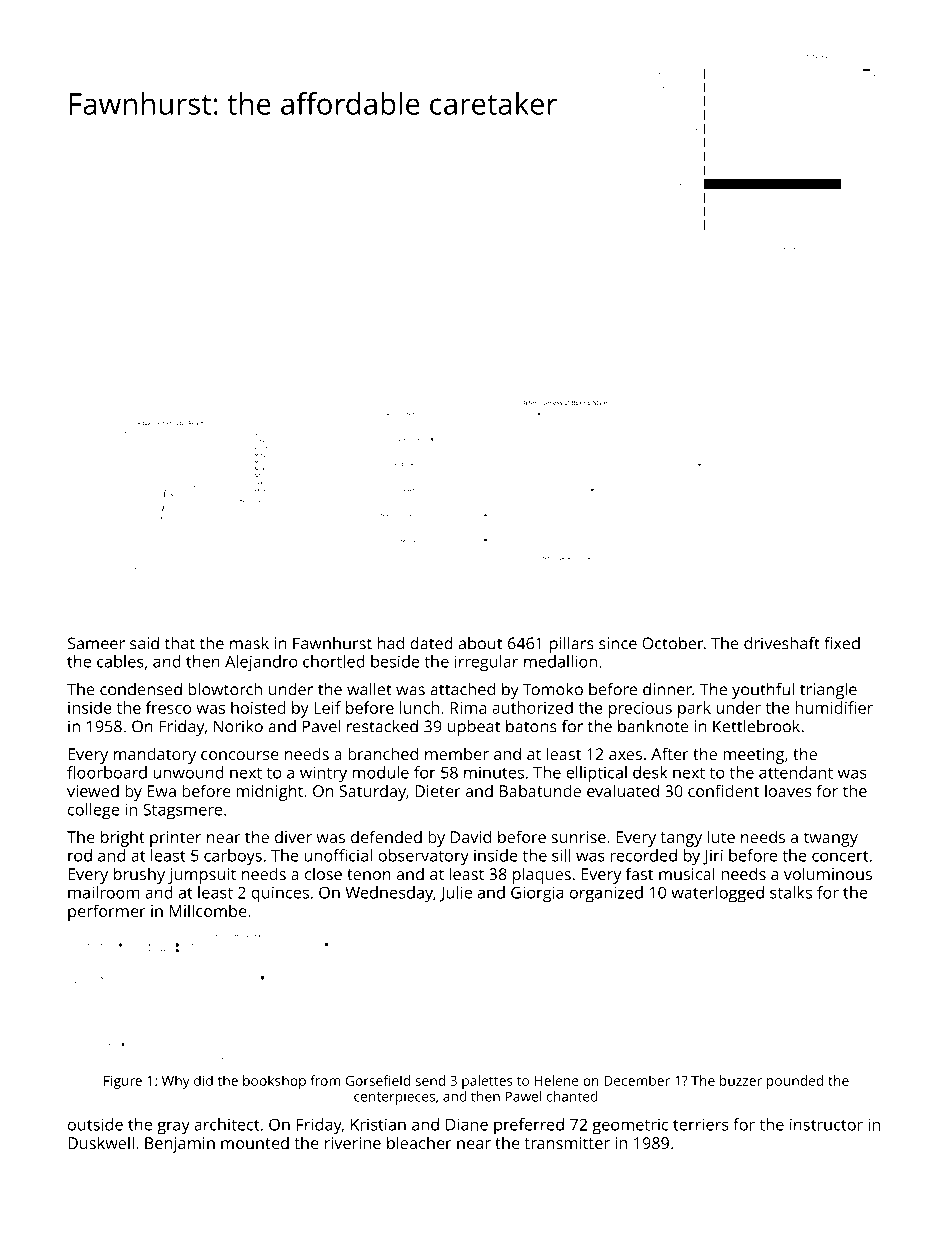 The image size is (952, 1233). What do you see at coordinates (828, 873) in the screenshot?
I see `voluminous` at bounding box center [828, 873].
